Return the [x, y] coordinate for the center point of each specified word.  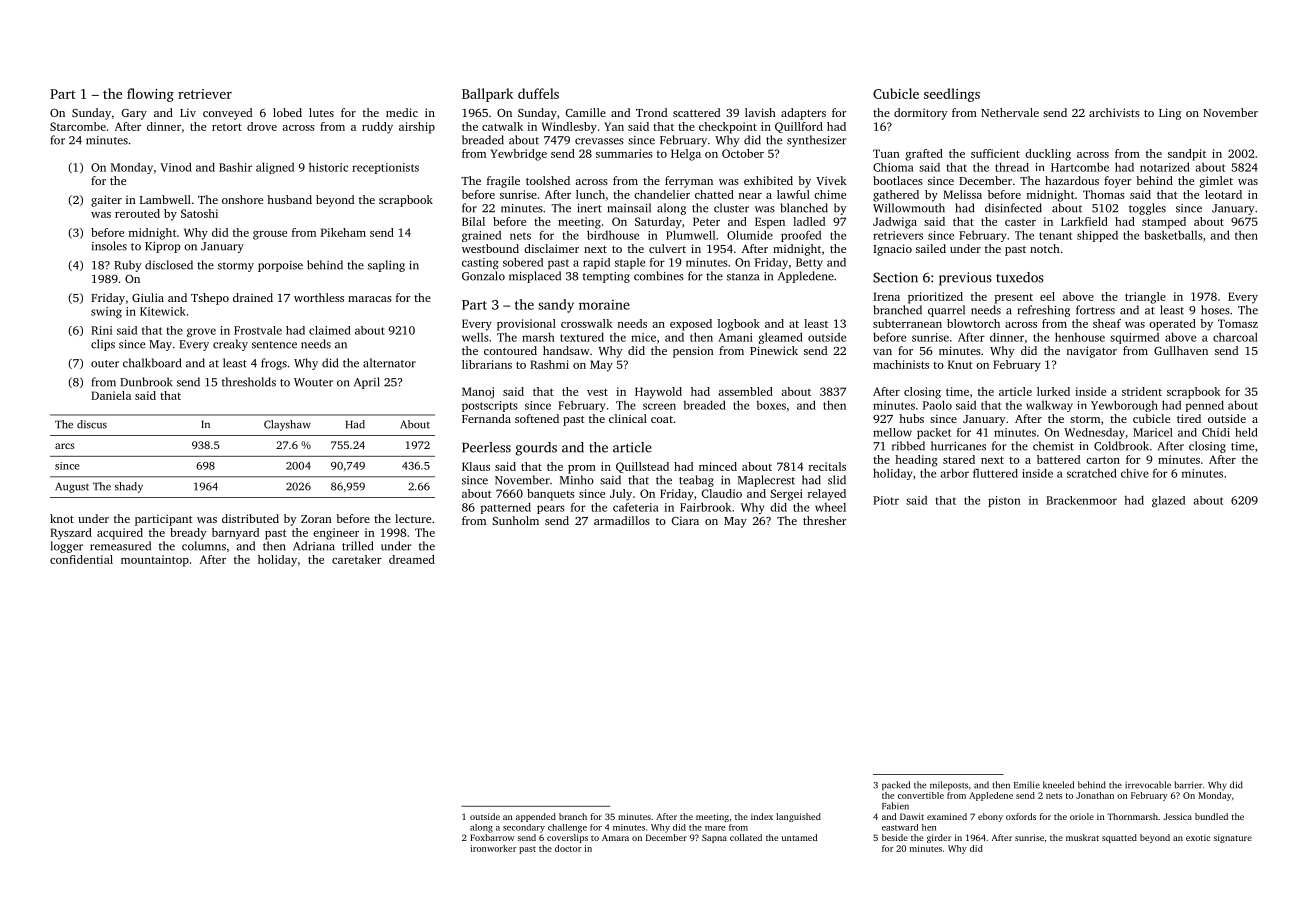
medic [402, 112]
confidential [81, 559]
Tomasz [1238, 323]
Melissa [962, 194]
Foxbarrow [492, 837]
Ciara [685, 520]
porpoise [280, 266]
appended [536, 817]
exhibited [768, 180]
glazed [1168, 501]
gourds [536, 449]
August [72, 487]
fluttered [995, 473]
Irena [886, 296]
